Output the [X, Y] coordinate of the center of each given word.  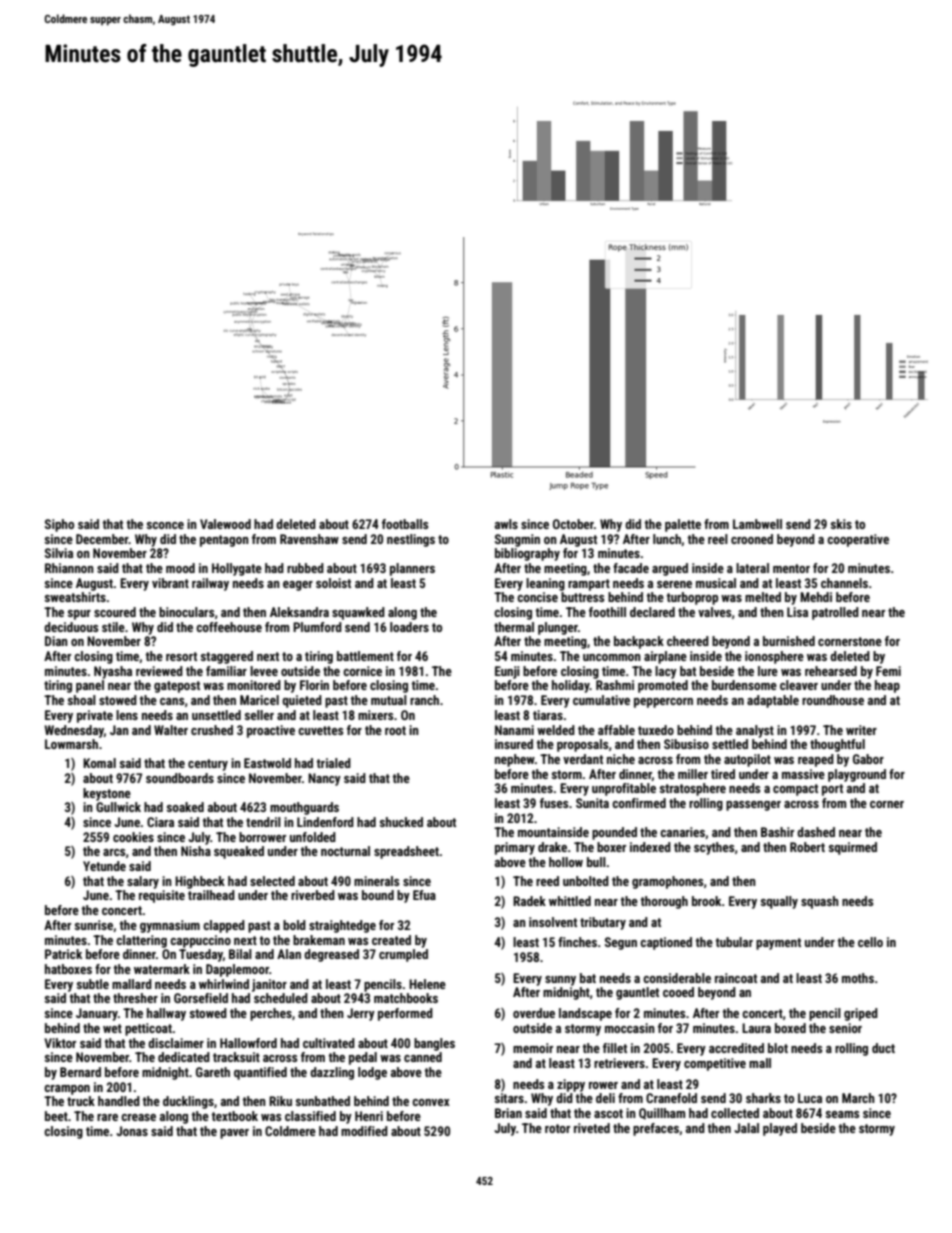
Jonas [132, 1131]
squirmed [853, 848]
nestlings [411, 540]
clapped [224, 926]
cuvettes [320, 730]
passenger [753, 806]
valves [714, 612]
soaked [185, 807]
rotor [557, 1128]
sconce [165, 525]
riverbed [313, 895]
